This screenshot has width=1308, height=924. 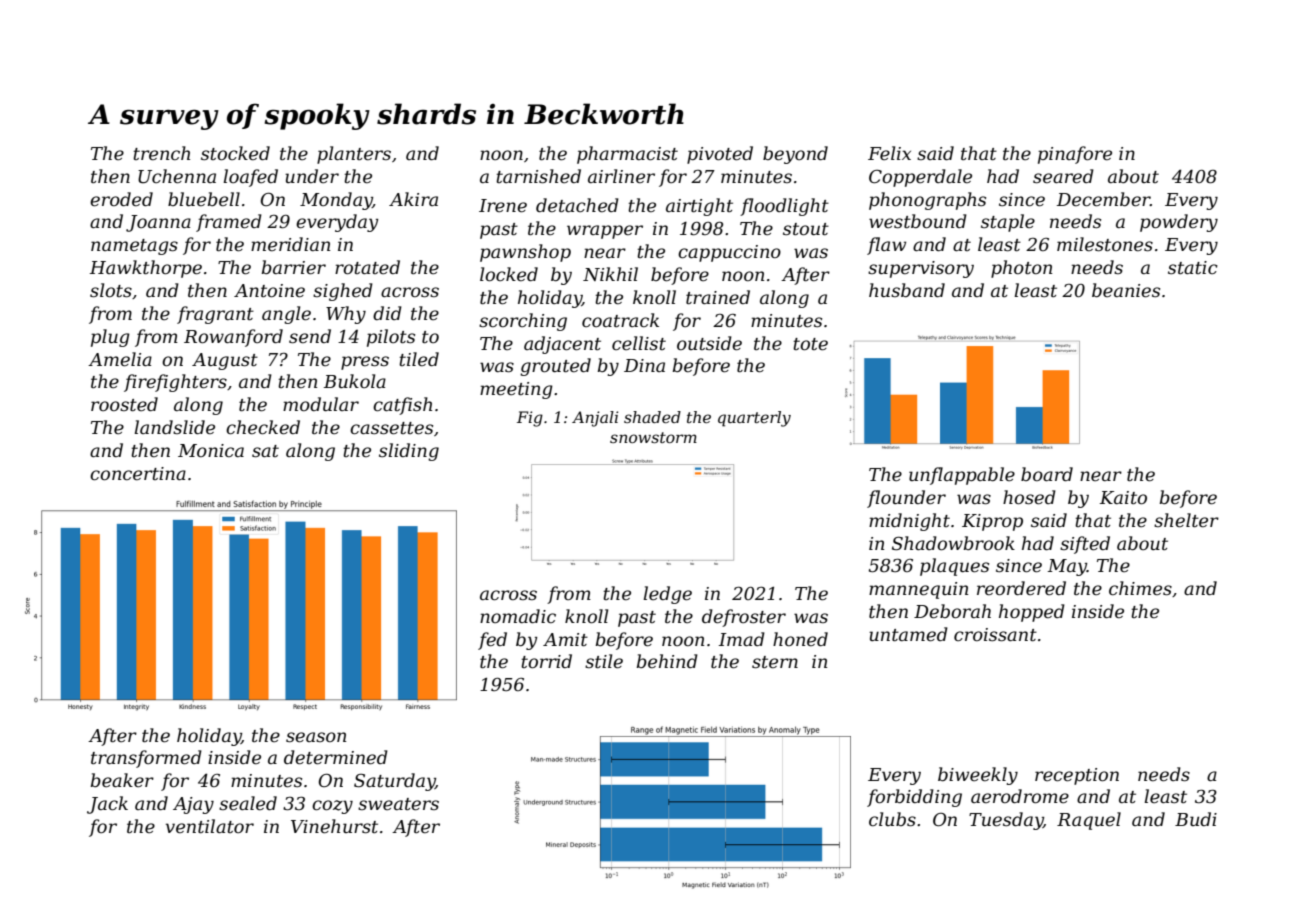 What do you see at coordinates (1075, 155) in the screenshot?
I see `pinafore` at bounding box center [1075, 155].
